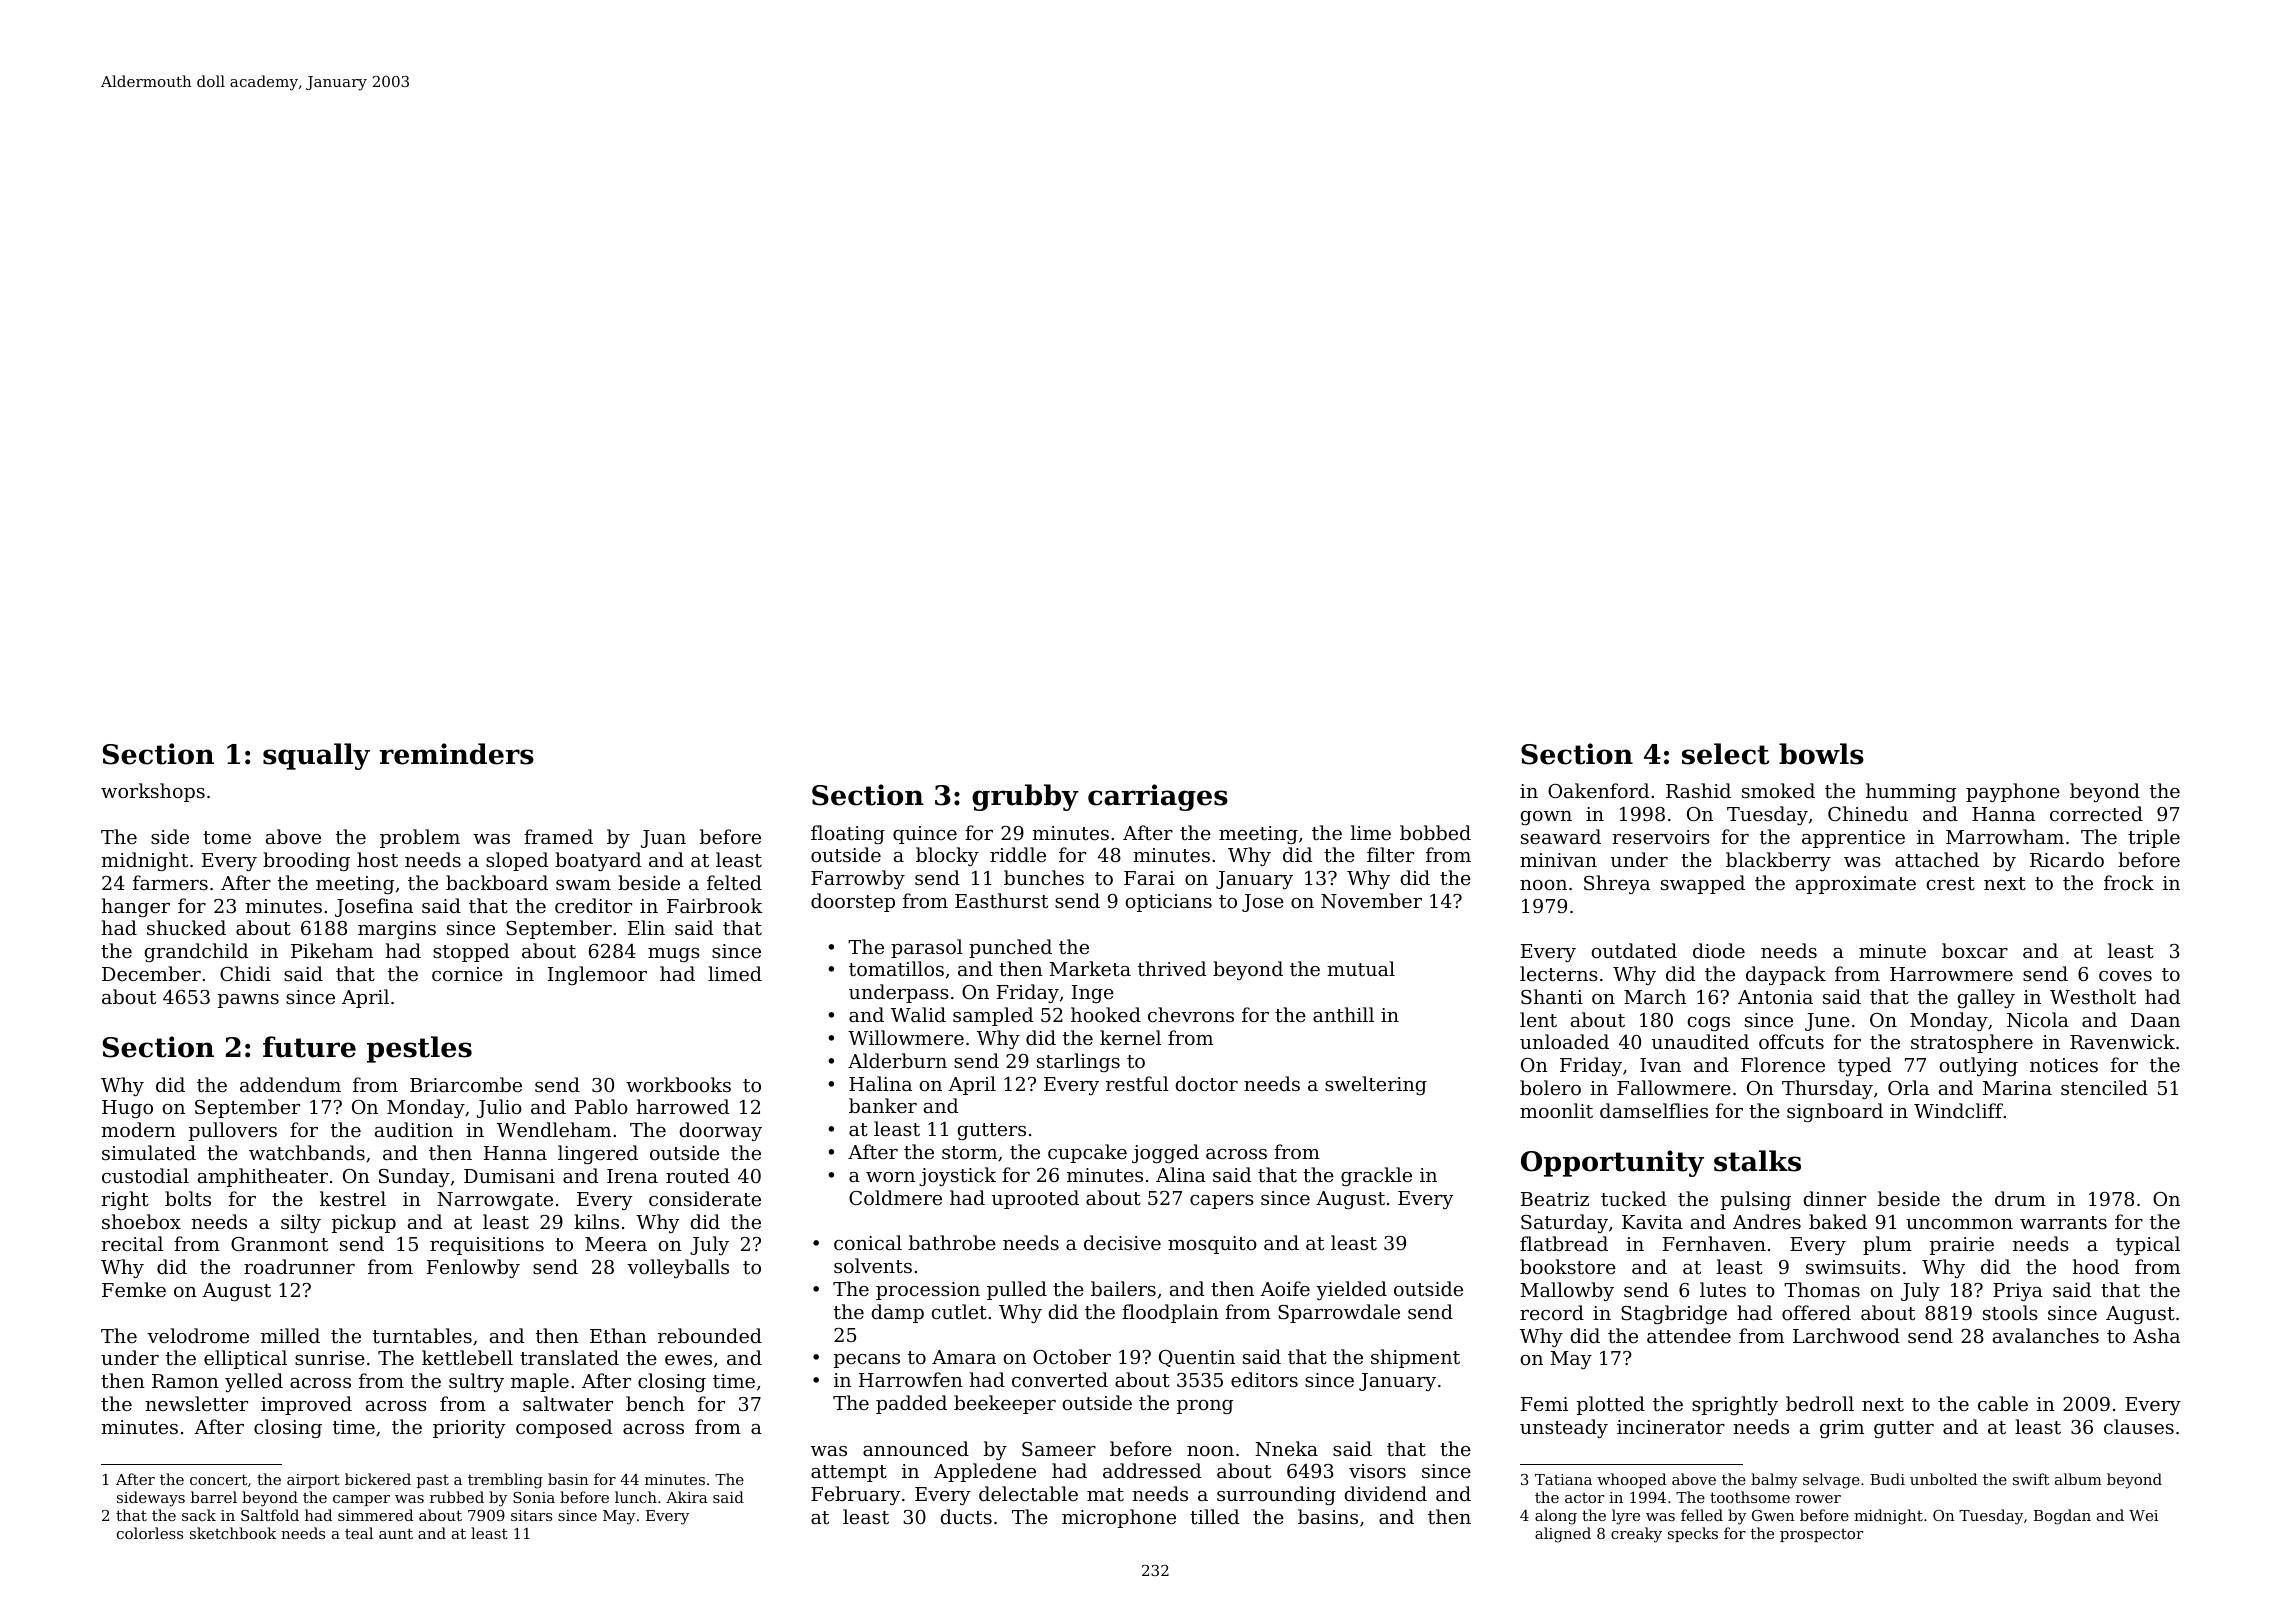  What do you see at coordinates (858, 879) in the screenshot?
I see `Farrowby` at bounding box center [858, 879].
